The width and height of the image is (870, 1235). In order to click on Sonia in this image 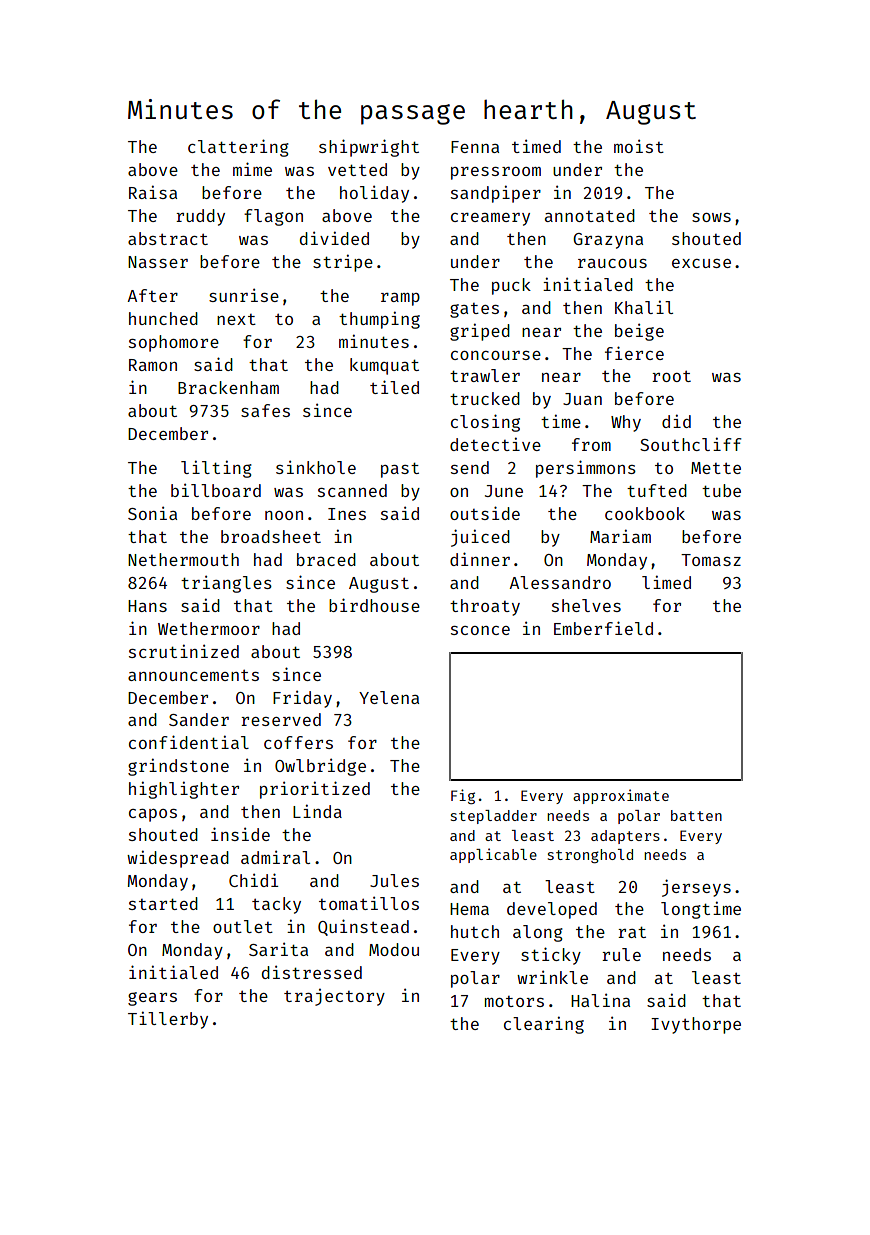, I will do `click(152, 513)`.
